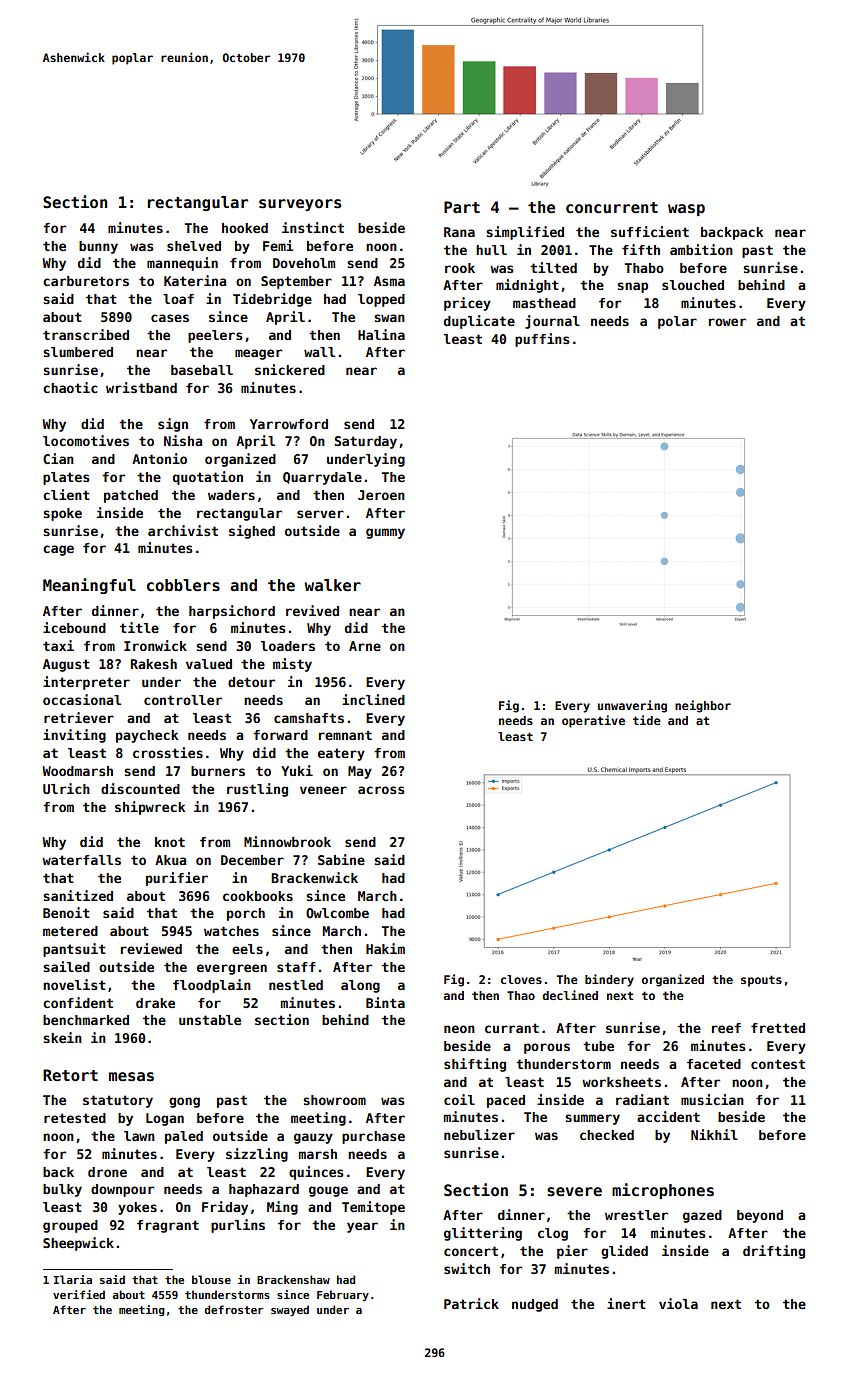 The image size is (849, 1400). I want to click on wall, so click(319, 352).
